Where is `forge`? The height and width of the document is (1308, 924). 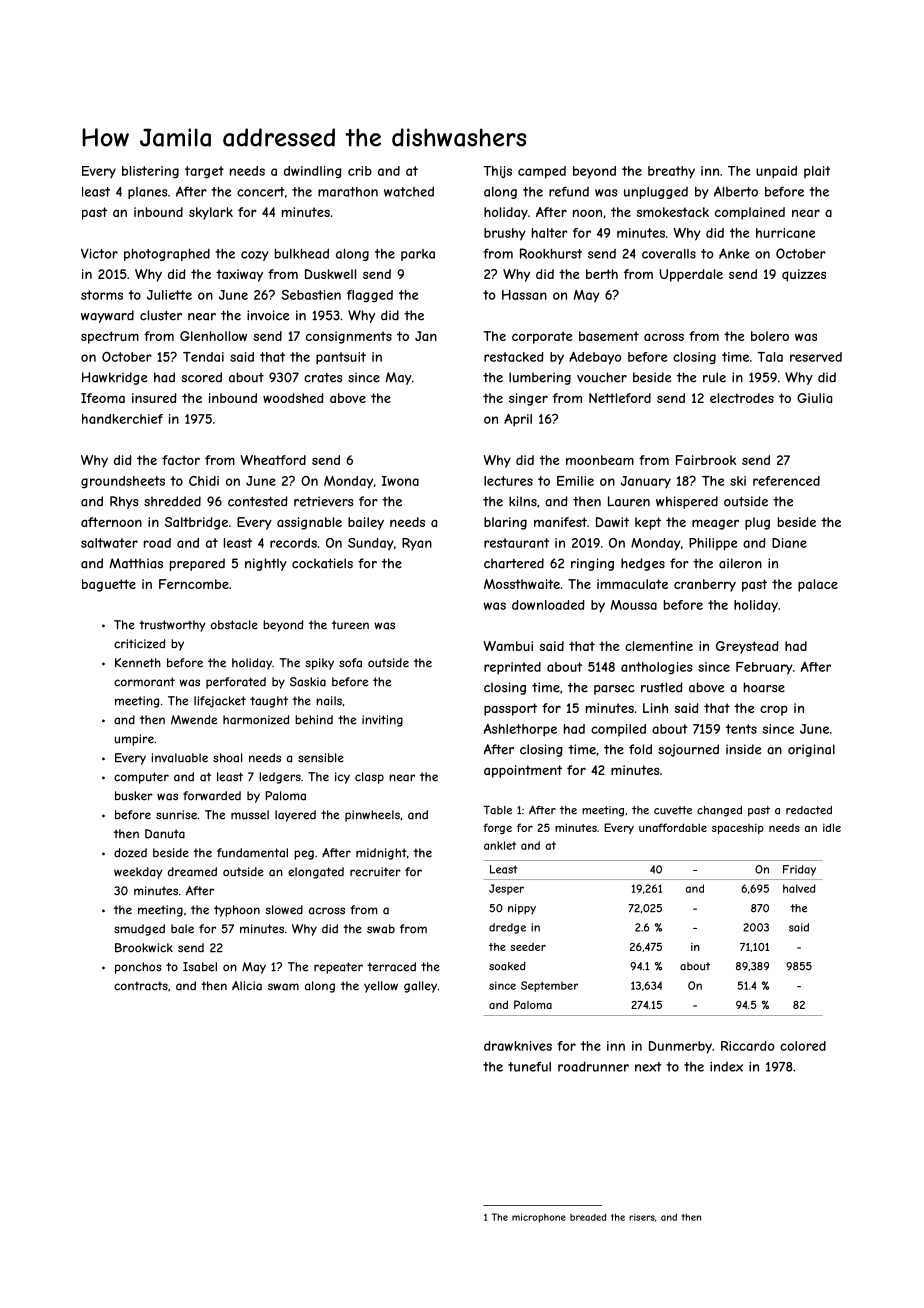 forge is located at coordinates (497, 828).
